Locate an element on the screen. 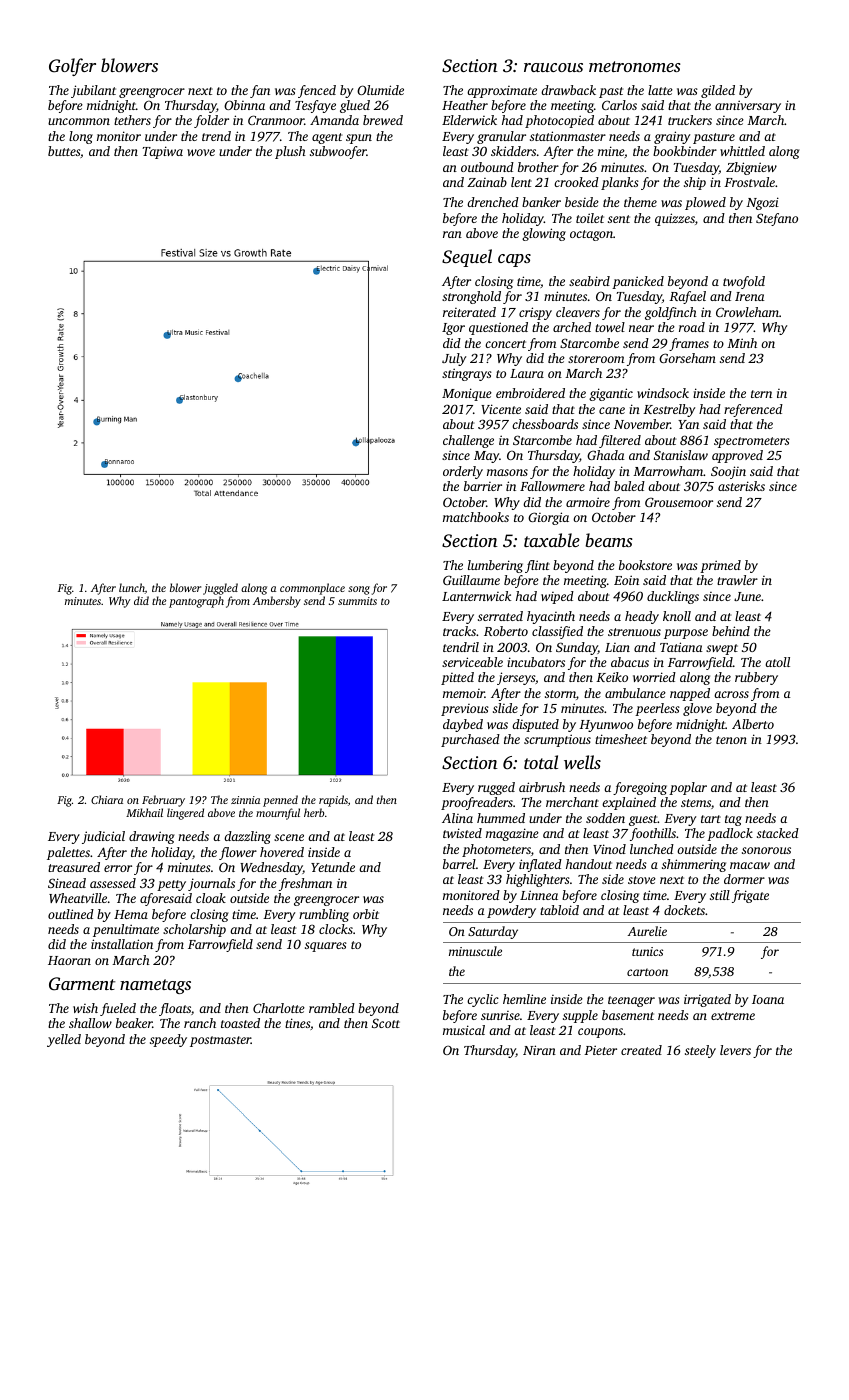 The height and width of the screenshot is (1400, 849). juggled is located at coordinates (220, 589).
